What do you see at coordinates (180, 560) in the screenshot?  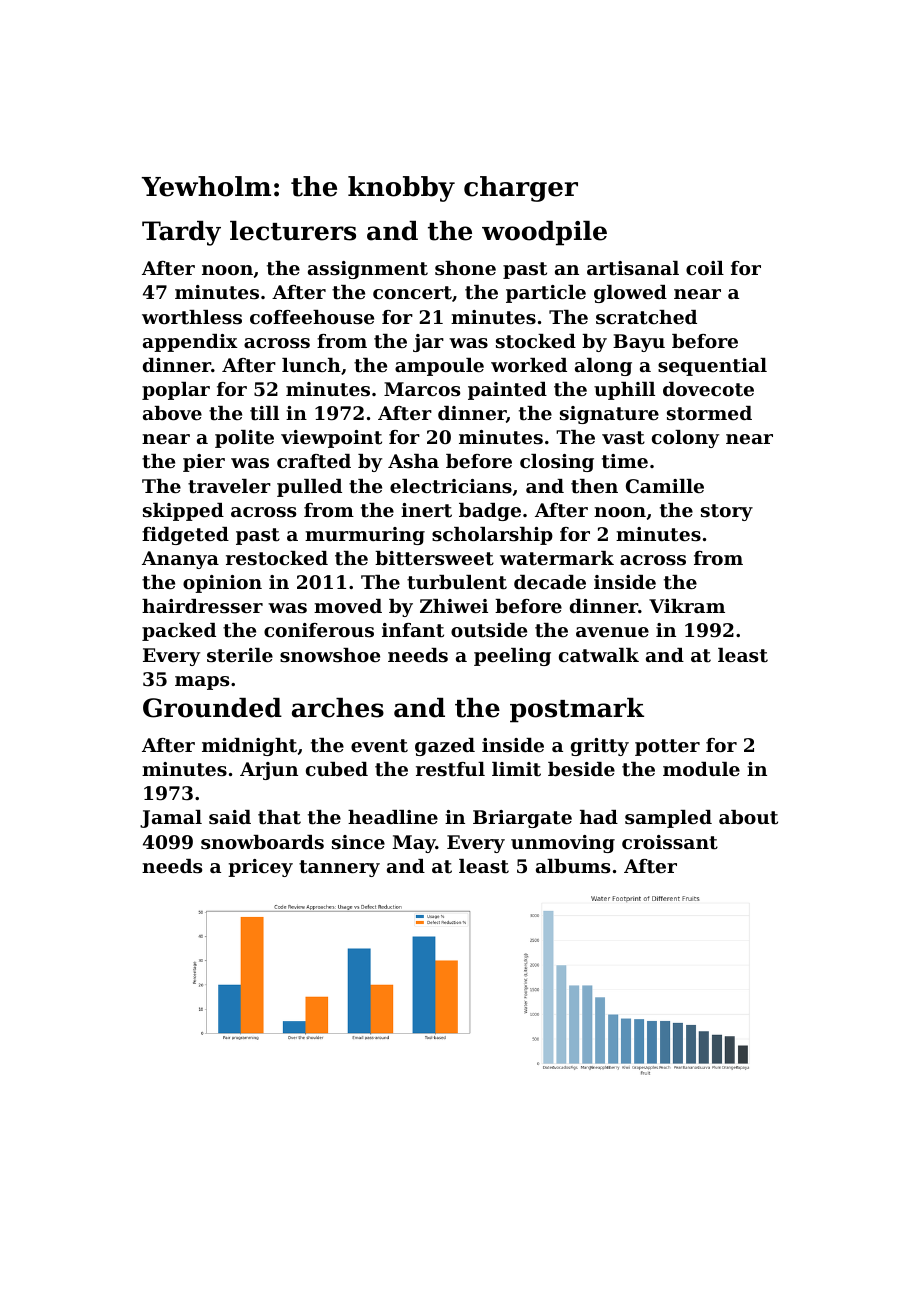 I see `Ananya` at bounding box center [180, 560].
